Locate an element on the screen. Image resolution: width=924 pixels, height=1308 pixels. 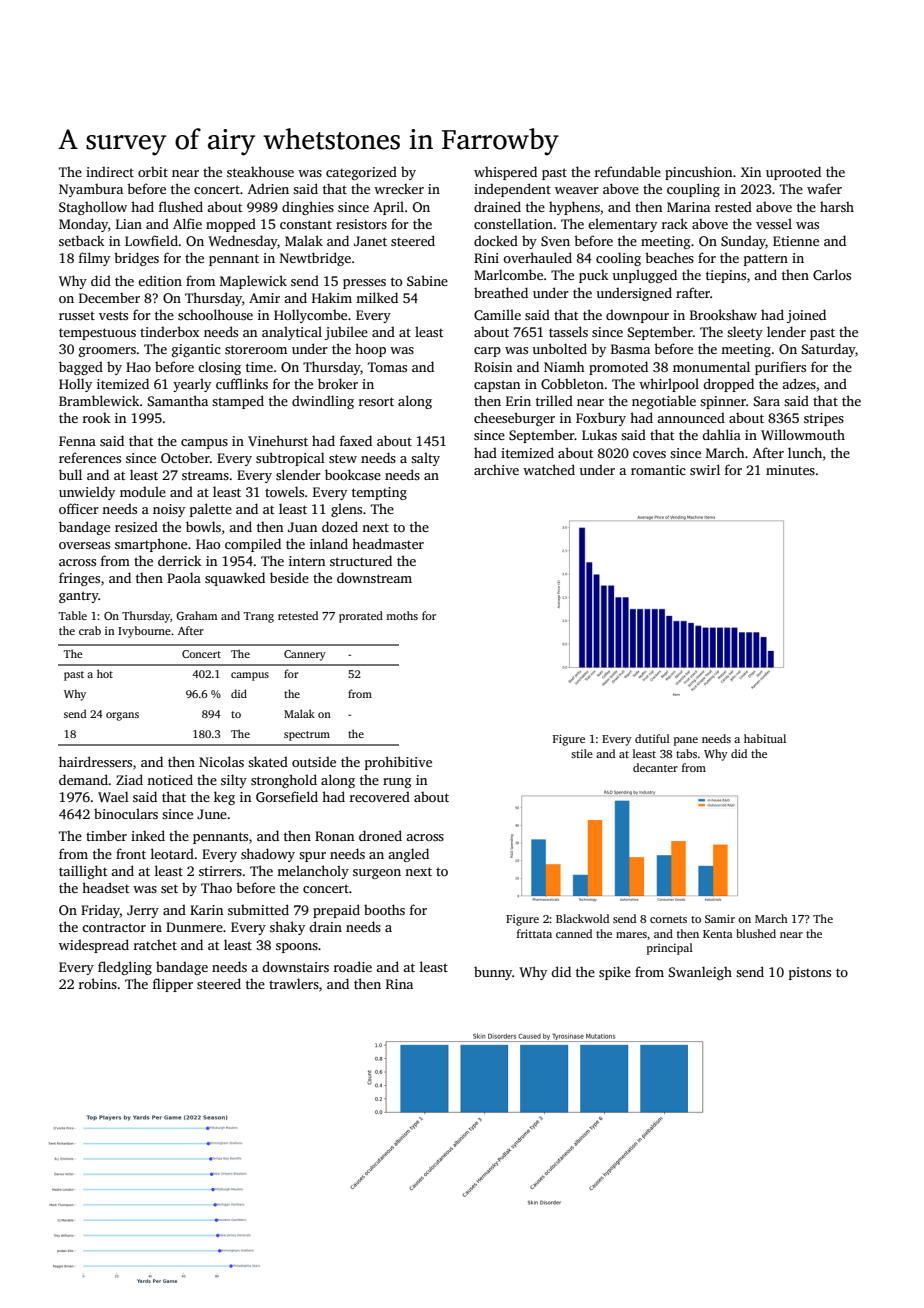
prorated is located at coordinates (361, 617).
